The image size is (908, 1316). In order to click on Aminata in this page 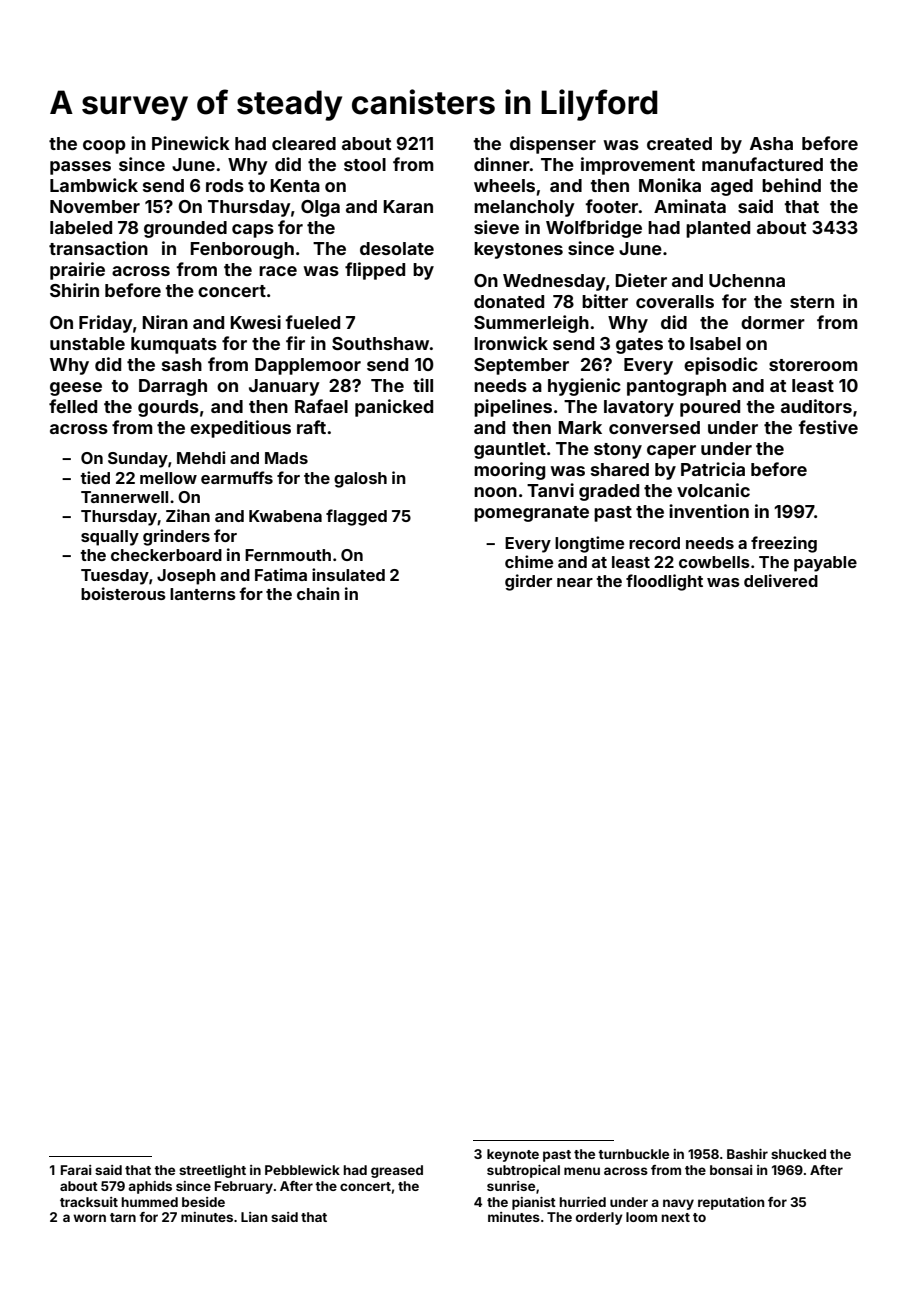, I will do `click(690, 206)`.
